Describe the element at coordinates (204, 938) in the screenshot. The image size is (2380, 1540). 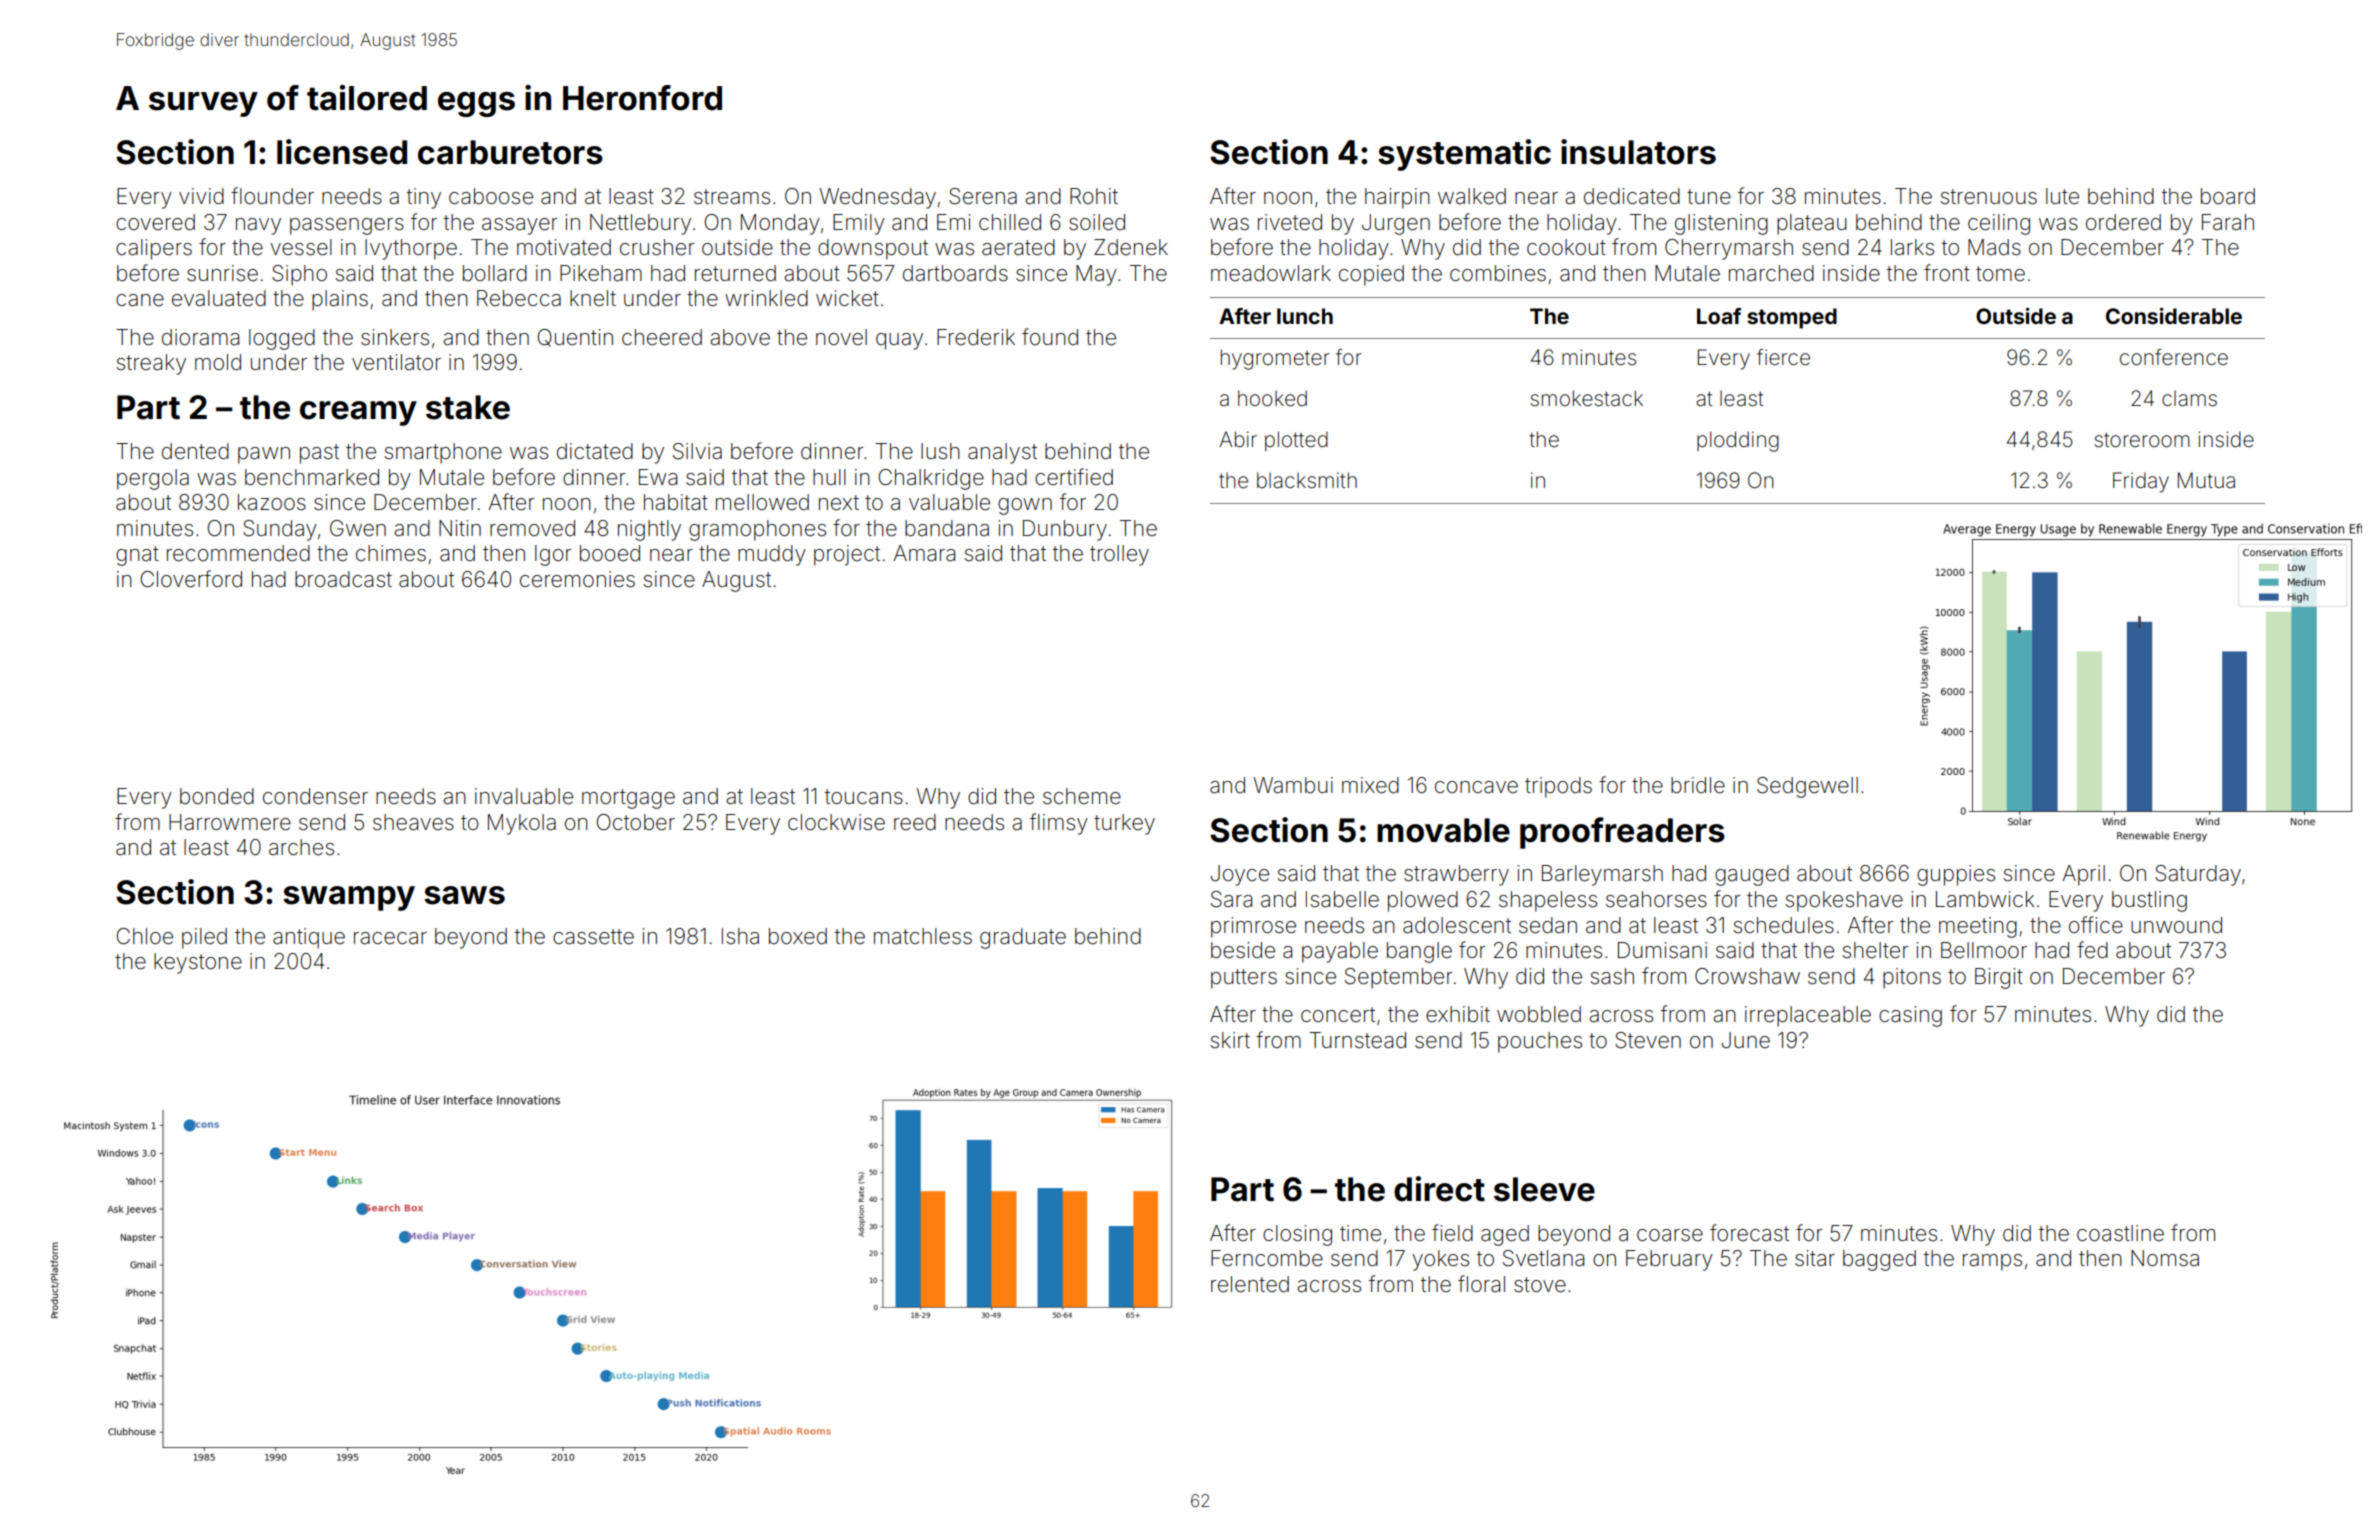
I see `piled` at that location.
